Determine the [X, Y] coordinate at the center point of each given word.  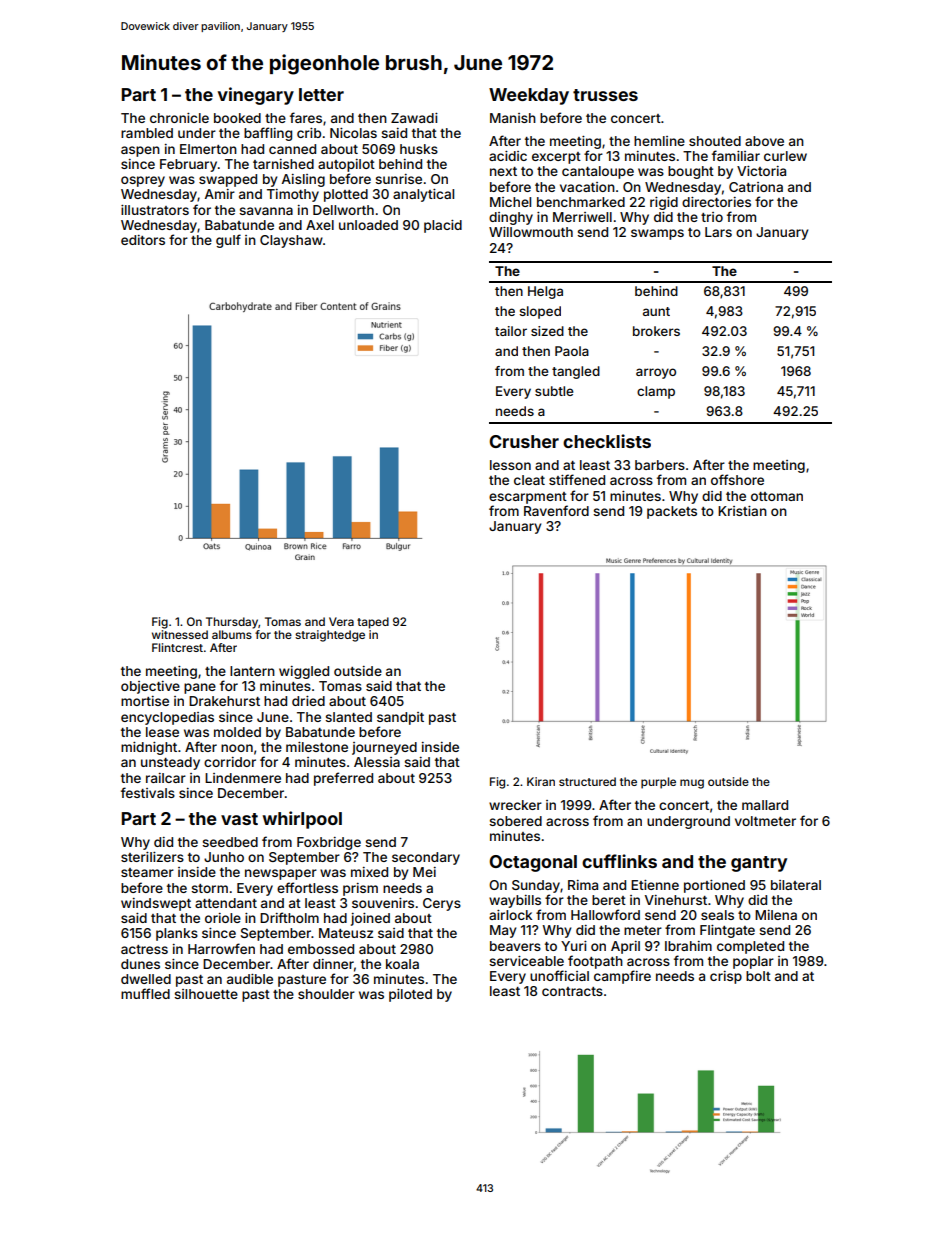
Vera [341, 621]
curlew [785, 156]
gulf [228, 241]
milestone [317, 747]
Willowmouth [531, 232]
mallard [765, 805]
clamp [656, 392]
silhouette [206, 994]
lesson [510, 465]
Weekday [529, 96]
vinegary [256, 96]
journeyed [384, 748]
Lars [718, 232]
